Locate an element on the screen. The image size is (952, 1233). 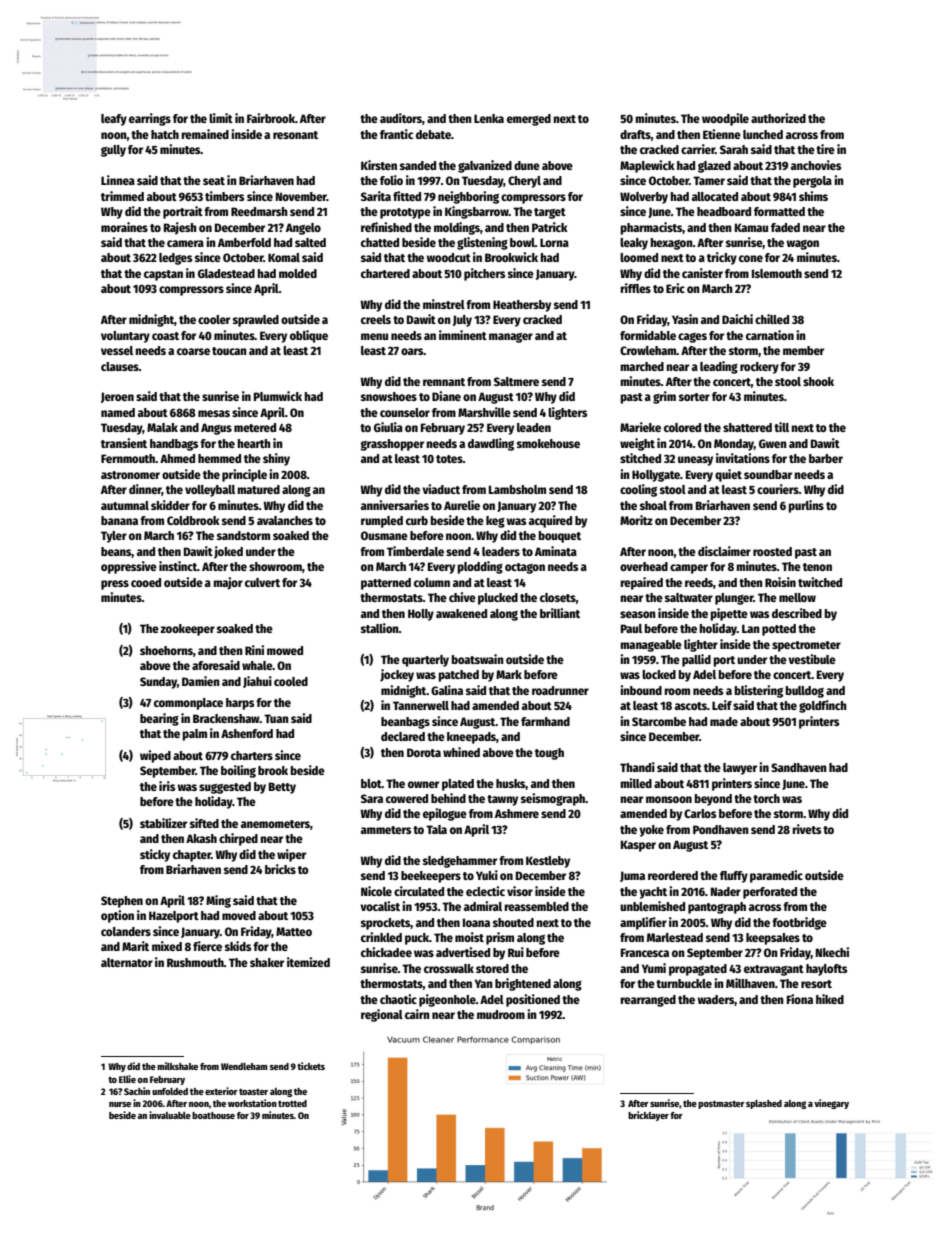
turnbuckle is located at coordinates (684, 983).
